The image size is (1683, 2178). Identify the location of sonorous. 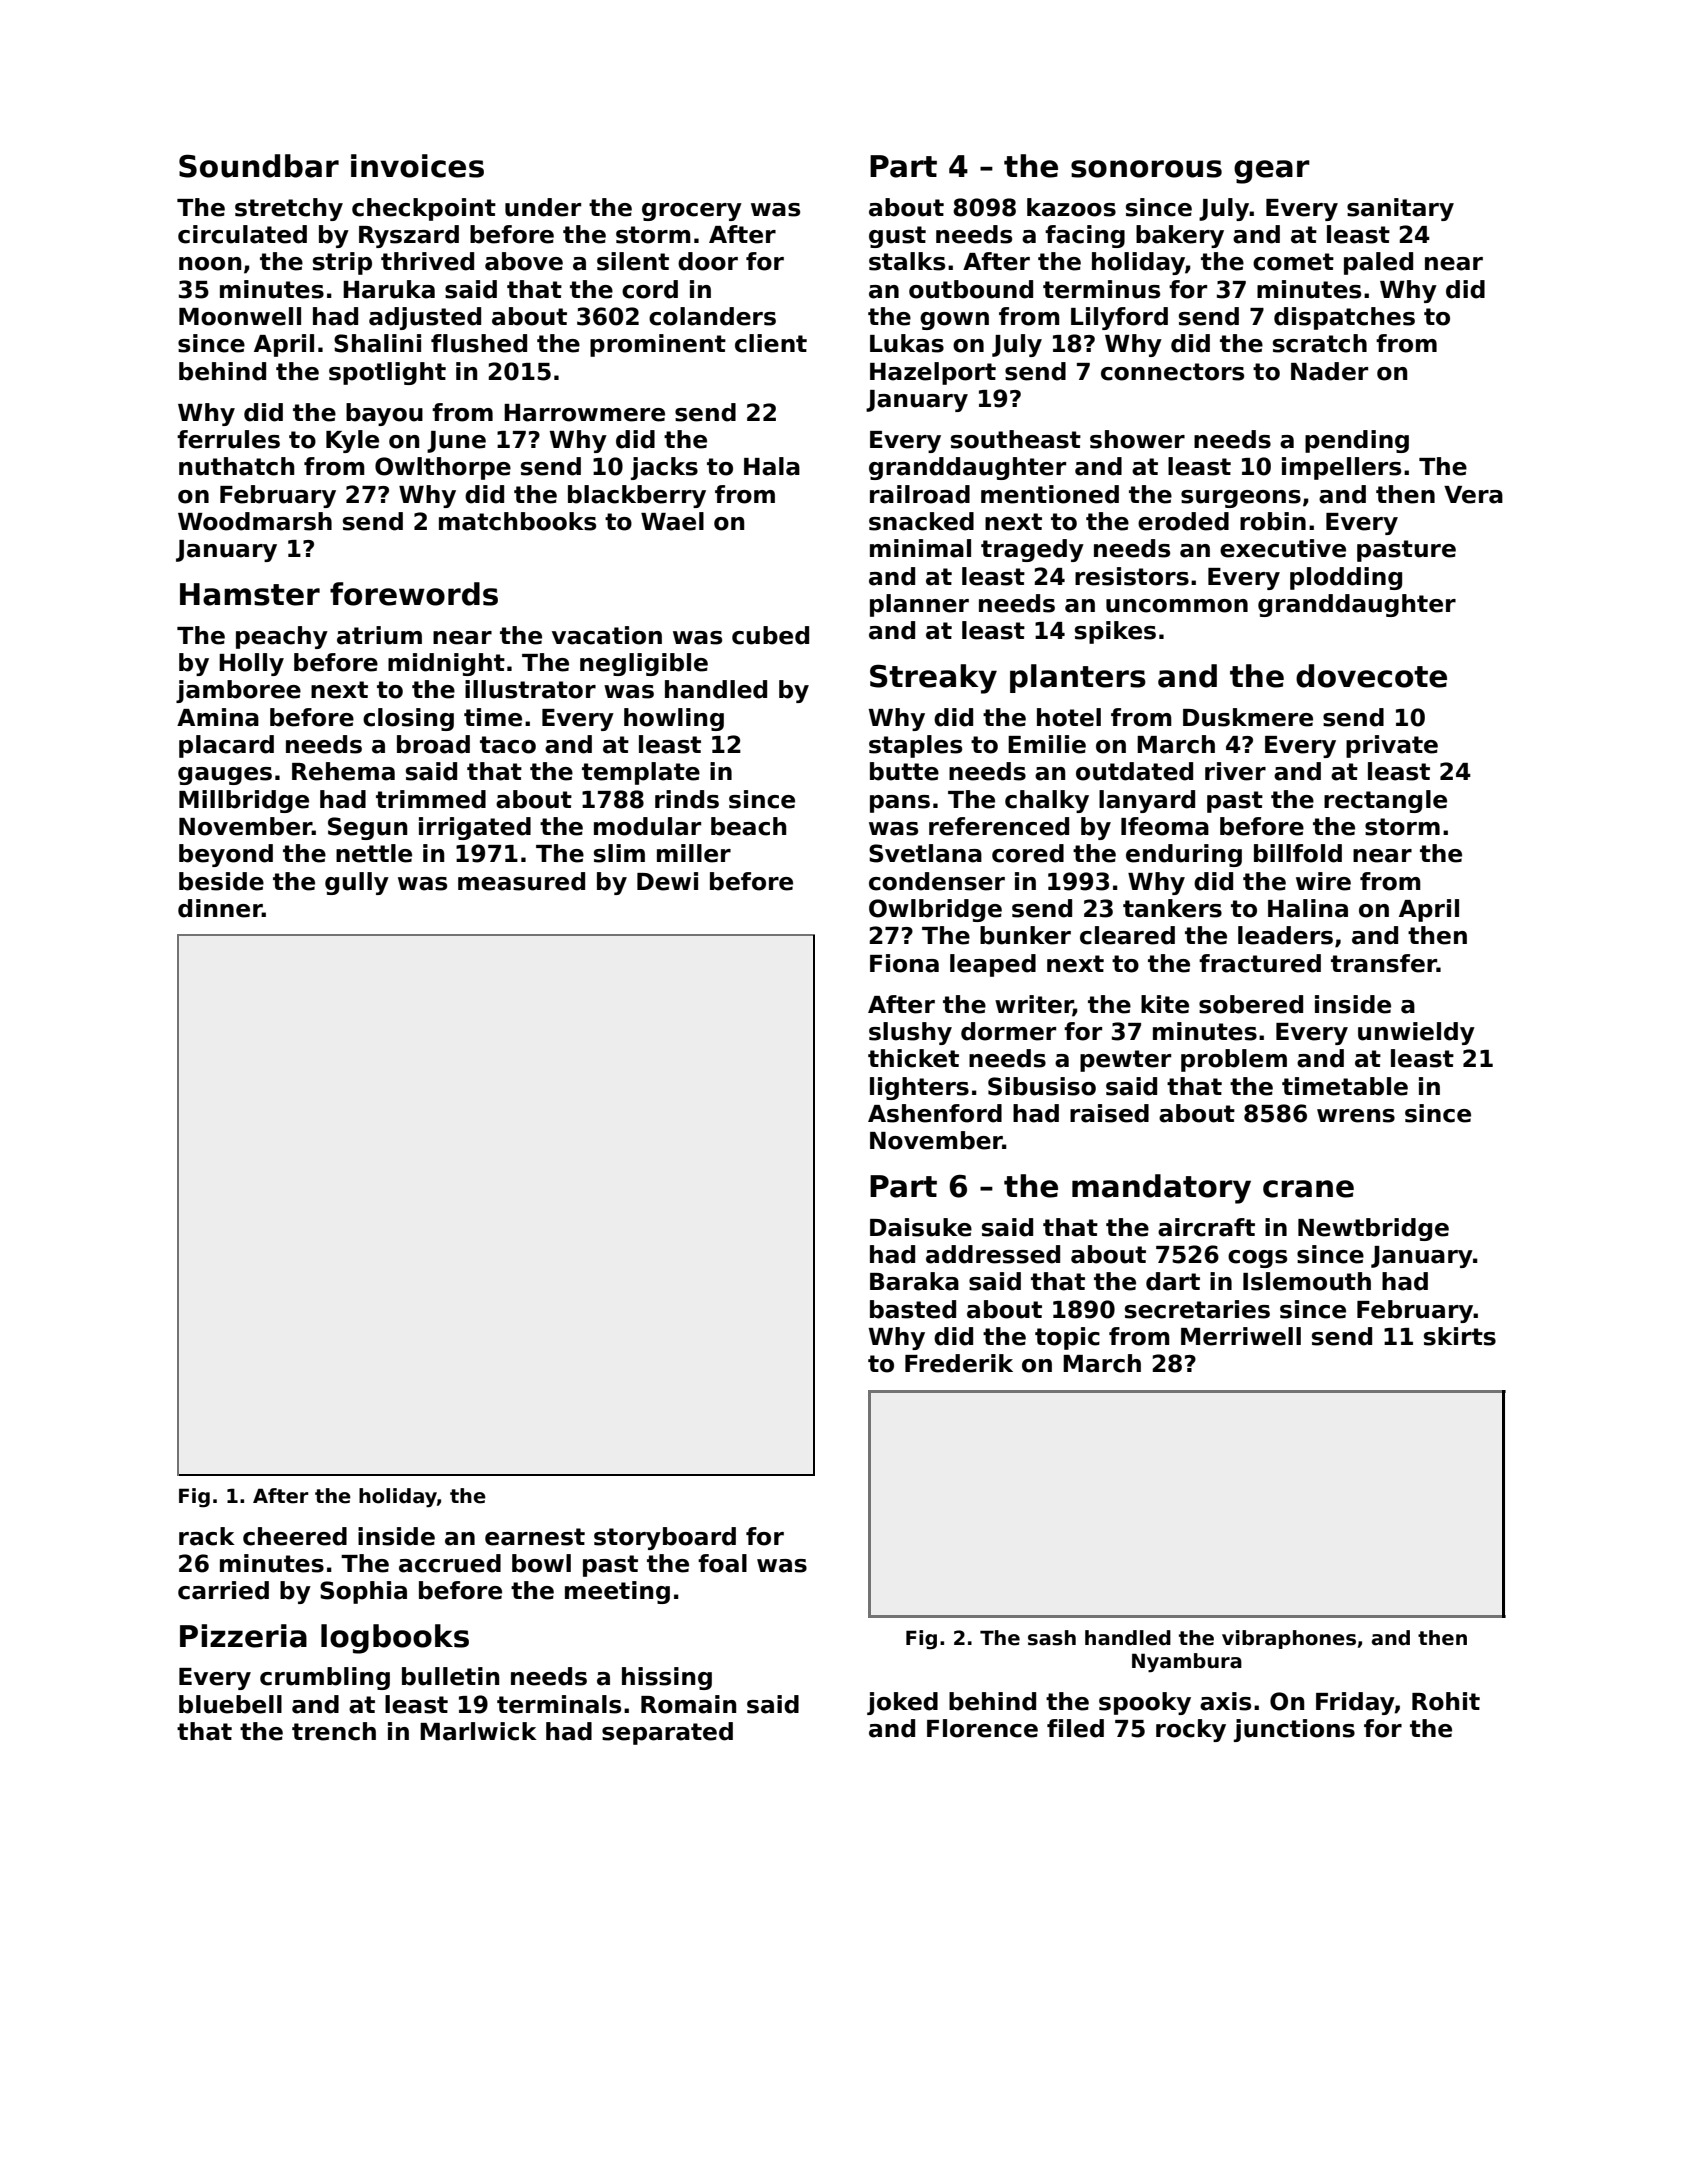
(1146, 169).
